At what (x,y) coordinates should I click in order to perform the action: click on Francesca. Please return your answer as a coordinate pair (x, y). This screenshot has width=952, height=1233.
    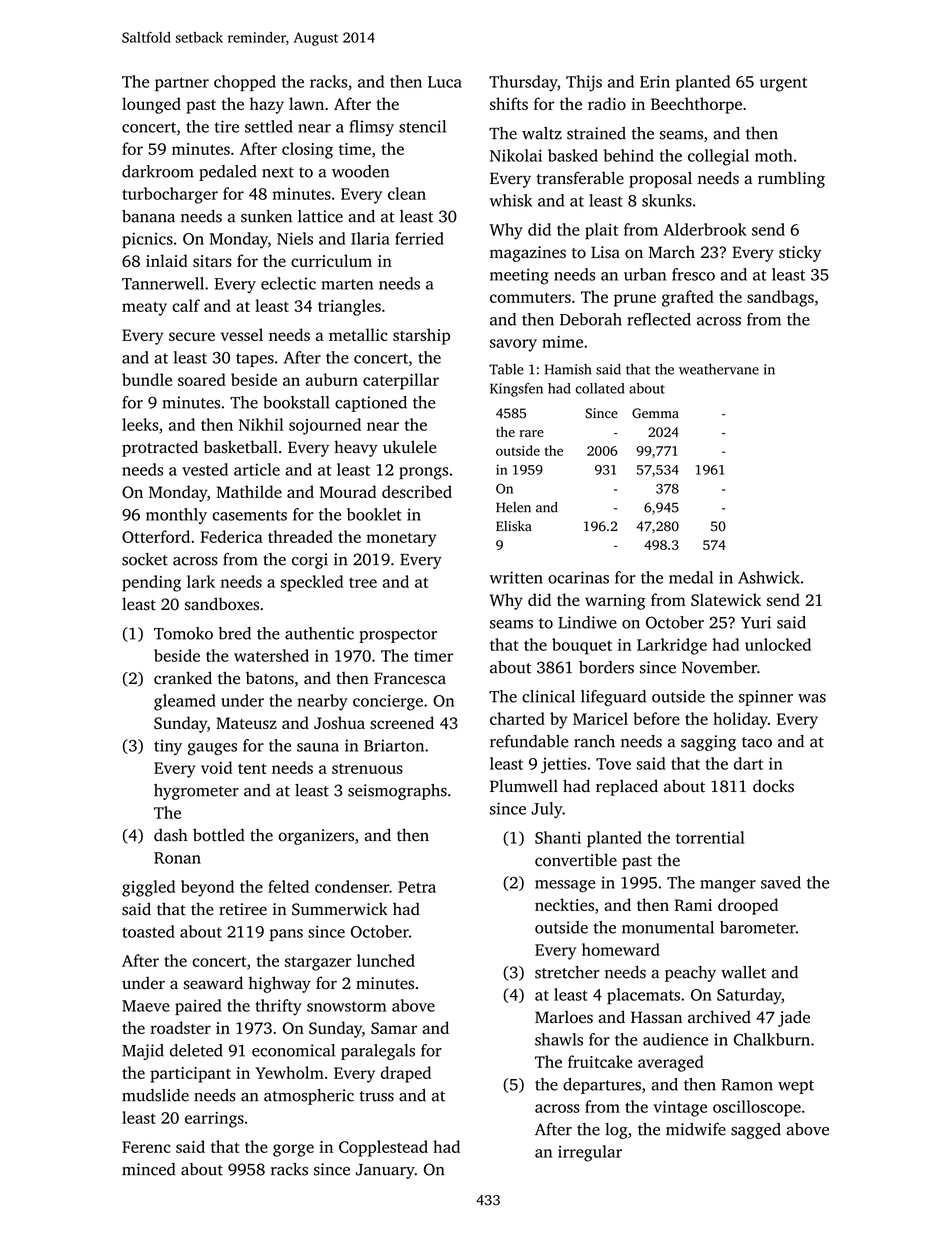
    Looking at the image, I should click on (410, 678).
